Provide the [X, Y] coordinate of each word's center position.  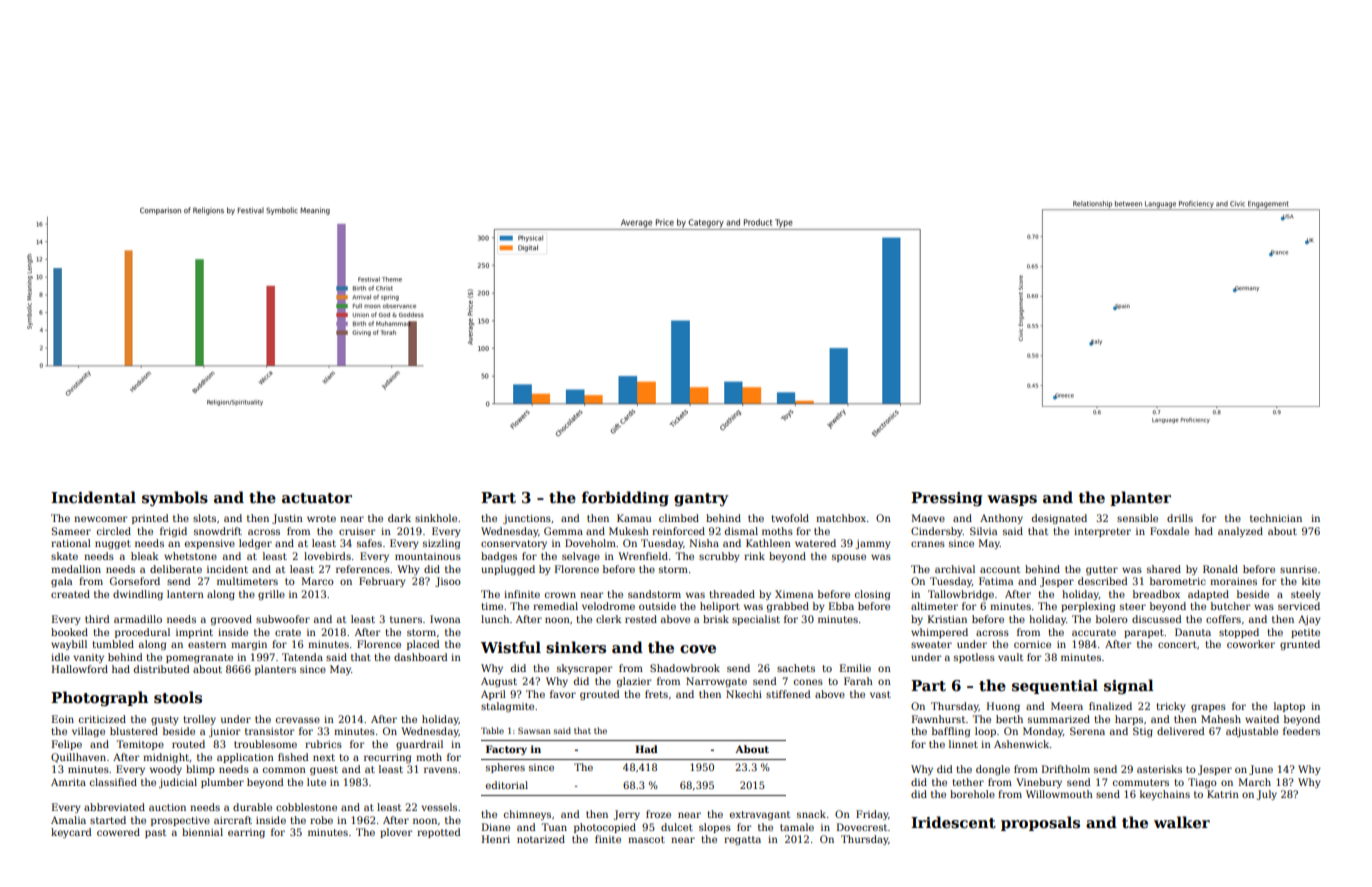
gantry [701, 499]
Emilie [855, 668]
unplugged [508, 570]
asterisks [1159, 769]
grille [271, 595]
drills [1180, 518]
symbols [175, 498]
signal [1129, 686]
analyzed [1240, 532]
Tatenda [302, 657]
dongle [993, 770]
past [155, 833]
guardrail [419, 745]
